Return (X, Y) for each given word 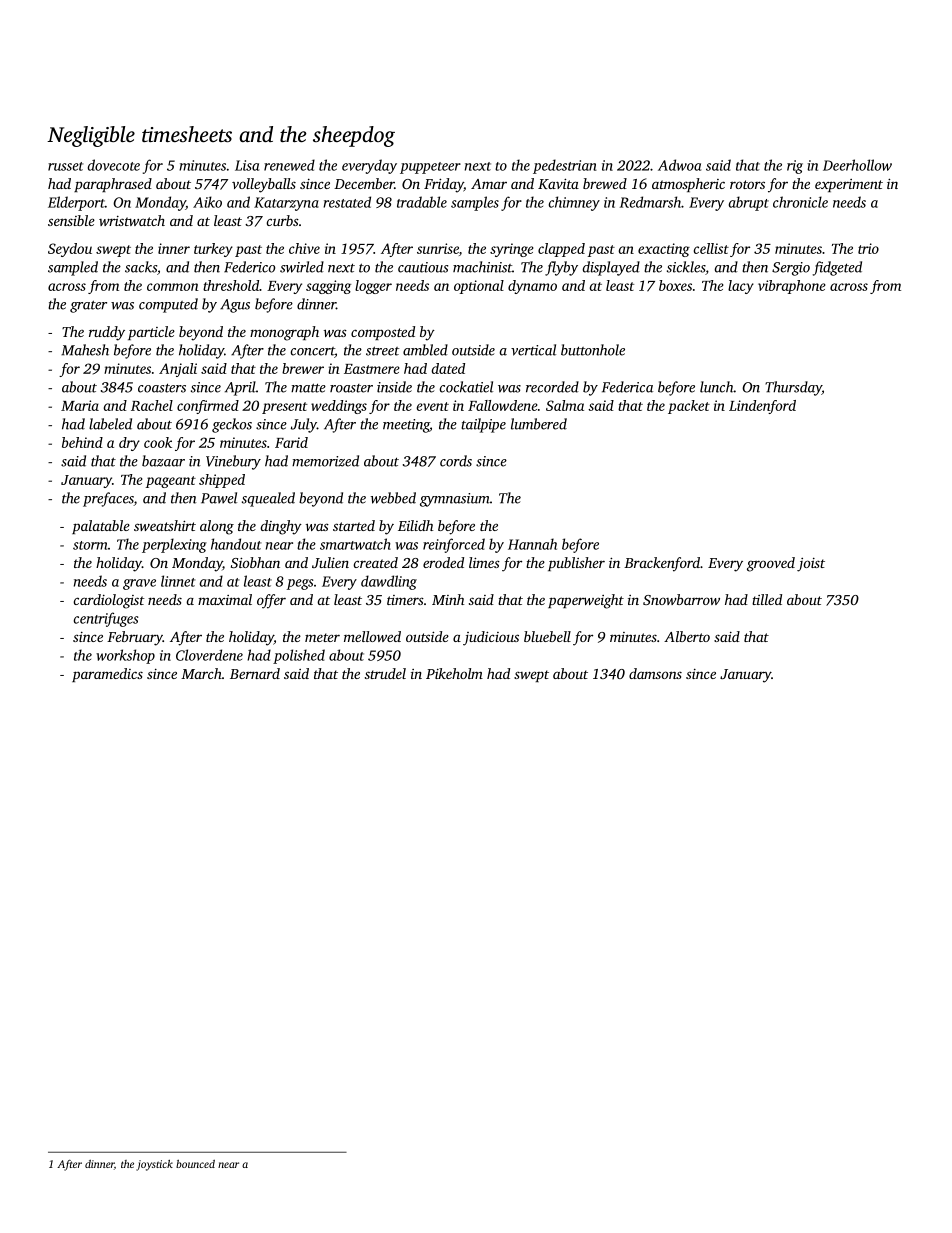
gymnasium (455, 500)
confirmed (208, 407)
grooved (771, 564)
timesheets (187, 134)
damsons (655, 673)
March (201, 673)
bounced (195, 1164)
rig (795, 167)
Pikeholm (454, 673)
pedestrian (565, 166)
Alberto (687, 636)
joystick (154, 1165)
